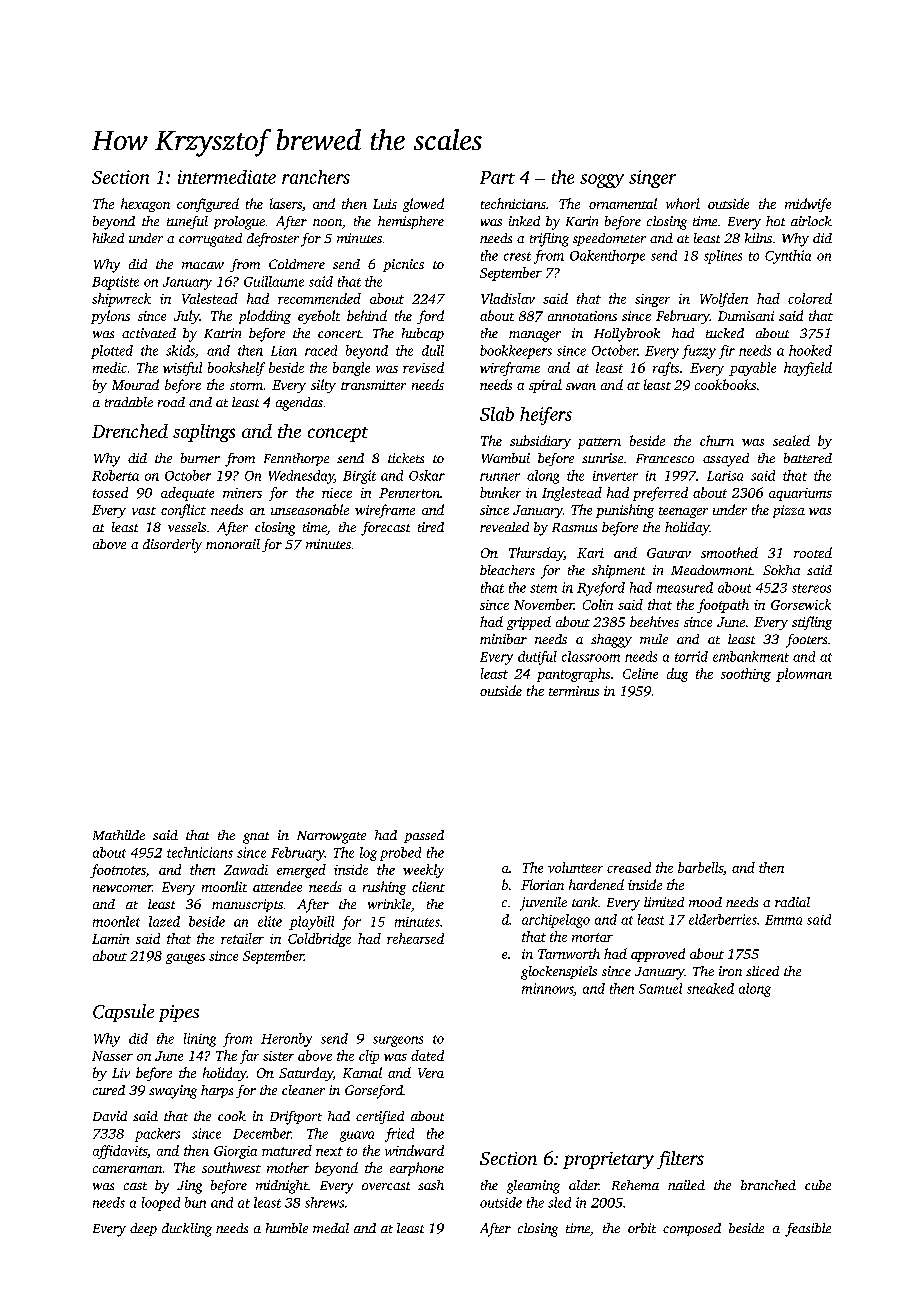 The image size is (924, 1314). What do you see at coordinates (310, 509) in the image?
I see `unseasonable` at bounding box center [310, 509].
